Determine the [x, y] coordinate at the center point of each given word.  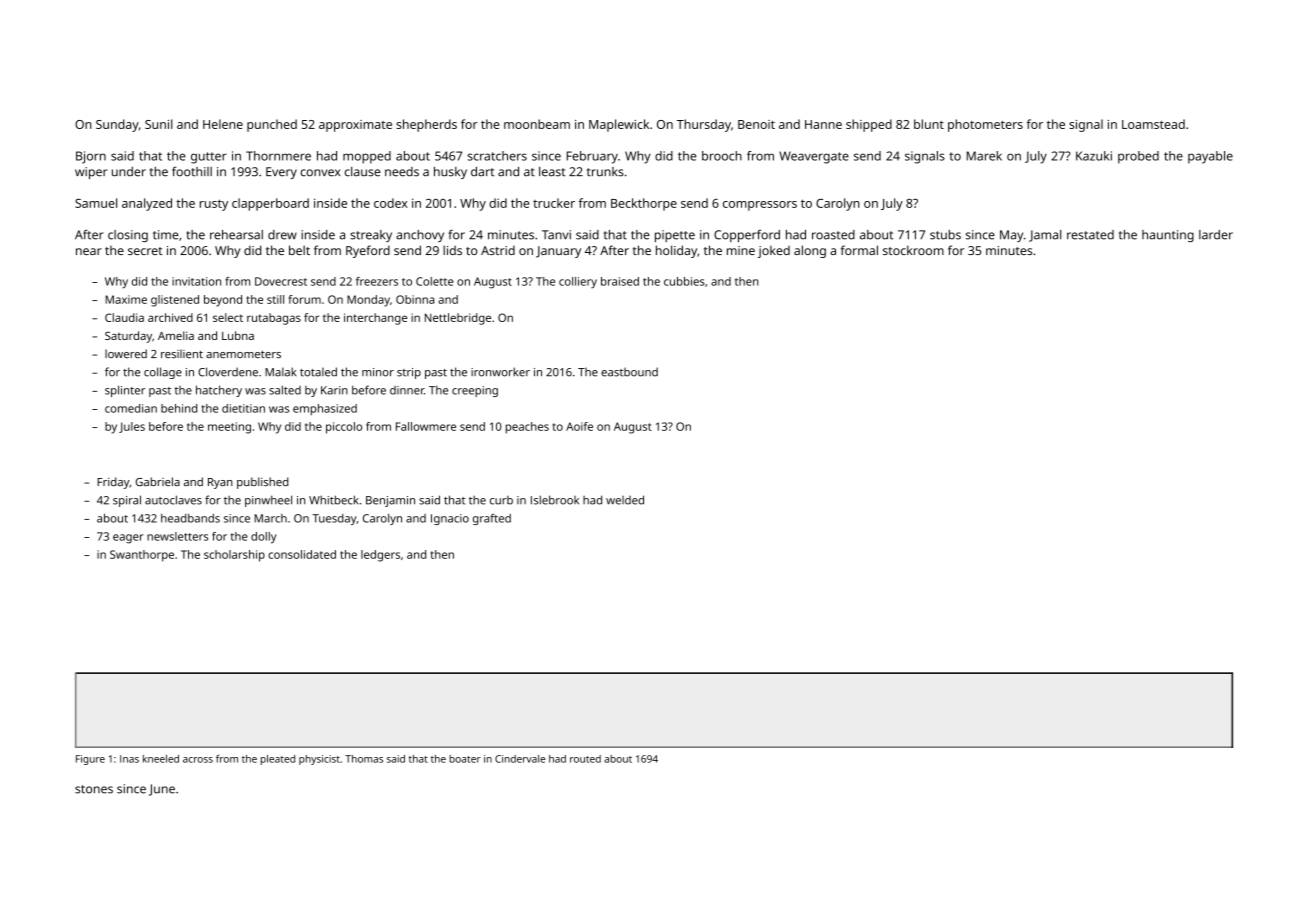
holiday [676, 251]
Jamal [1045, 236]
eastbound [629, 372]
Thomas [364, 759]
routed [585, 759]
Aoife [579, 426]
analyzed [147, 204]
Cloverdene [228, 372]
